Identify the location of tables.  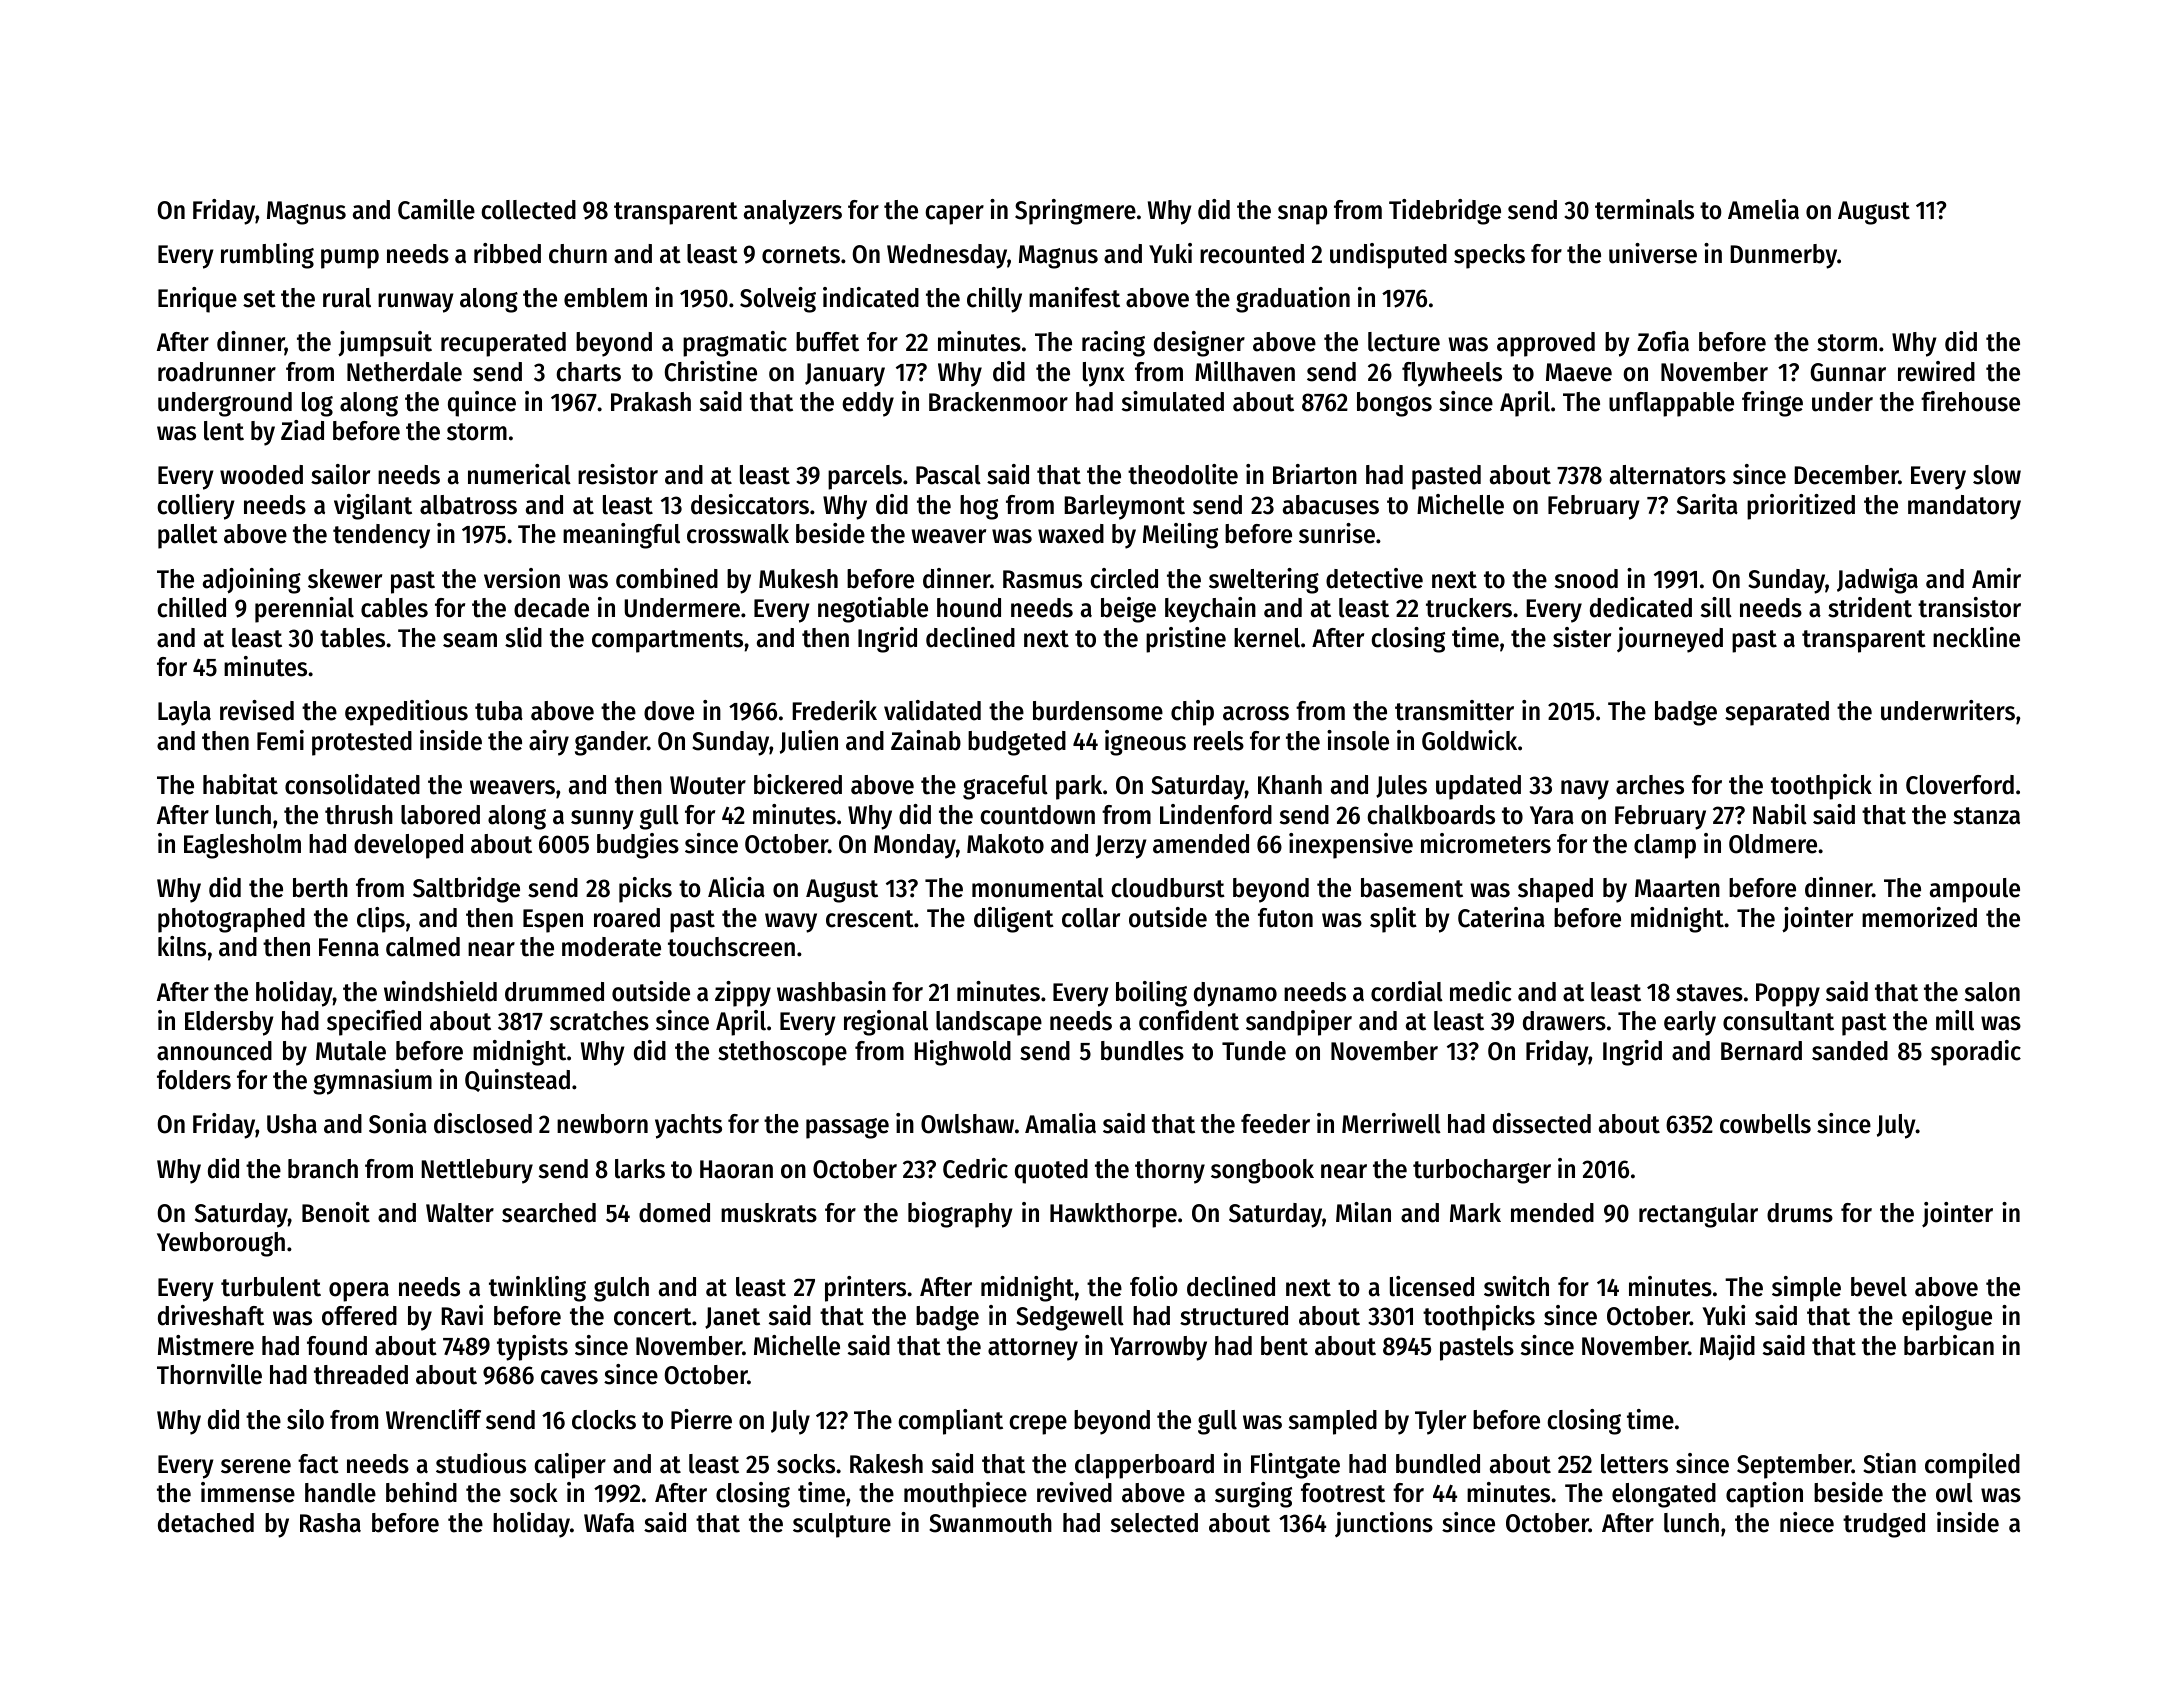
(352, 638).
